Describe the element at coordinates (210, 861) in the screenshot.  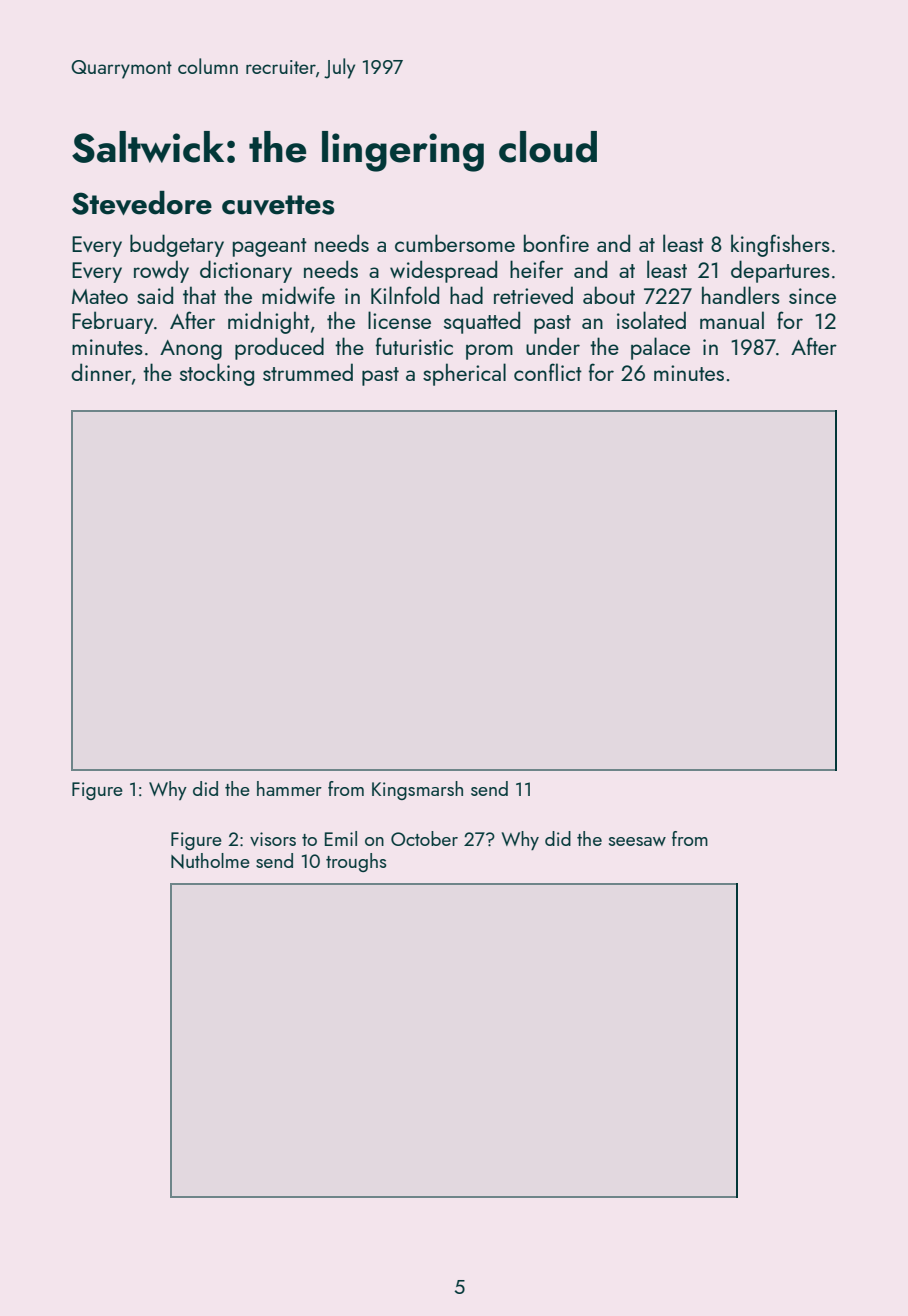
I see `Nutholme` at that location.
